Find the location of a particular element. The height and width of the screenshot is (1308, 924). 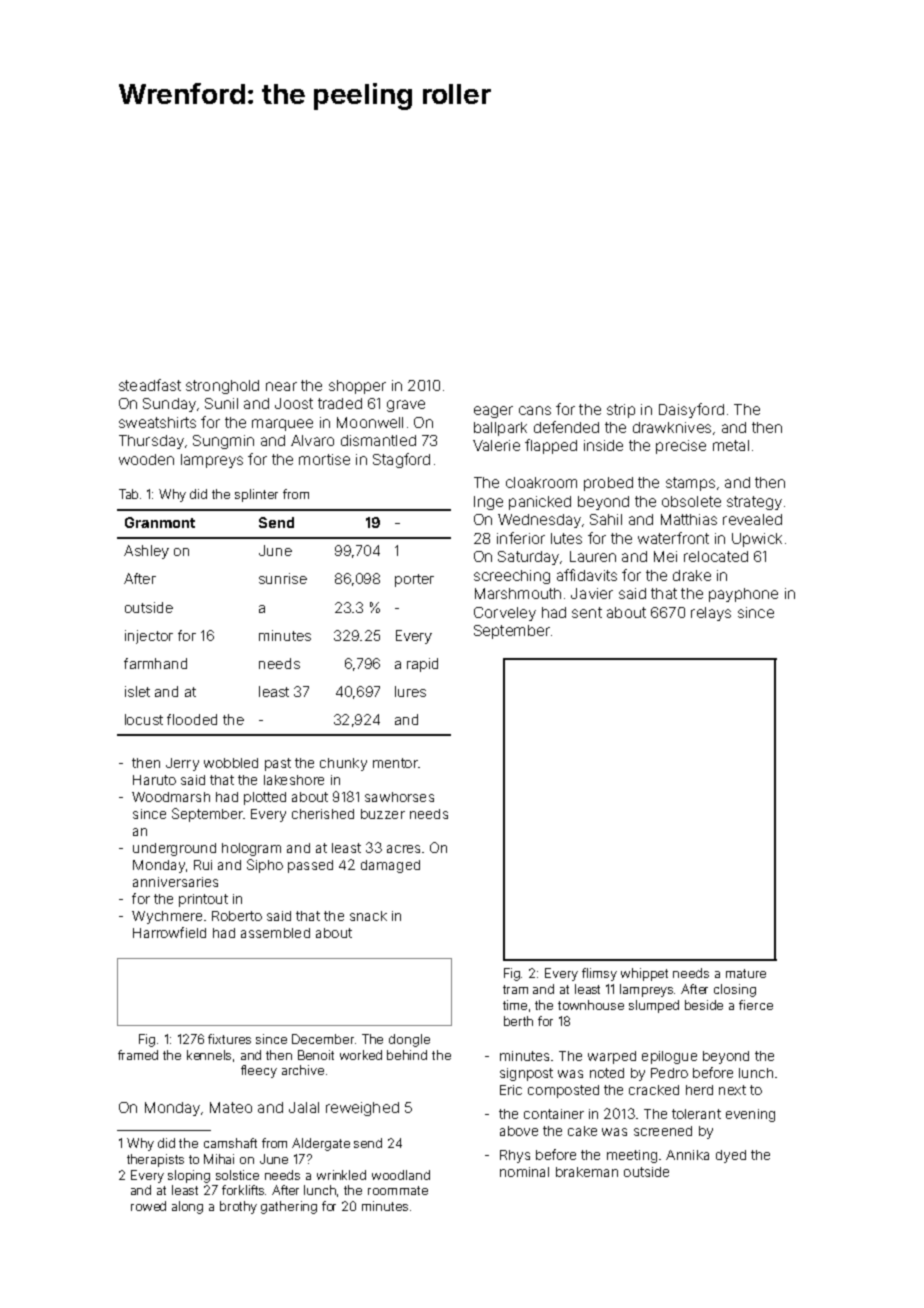

Upwick is located at coordinates (757, 540).
